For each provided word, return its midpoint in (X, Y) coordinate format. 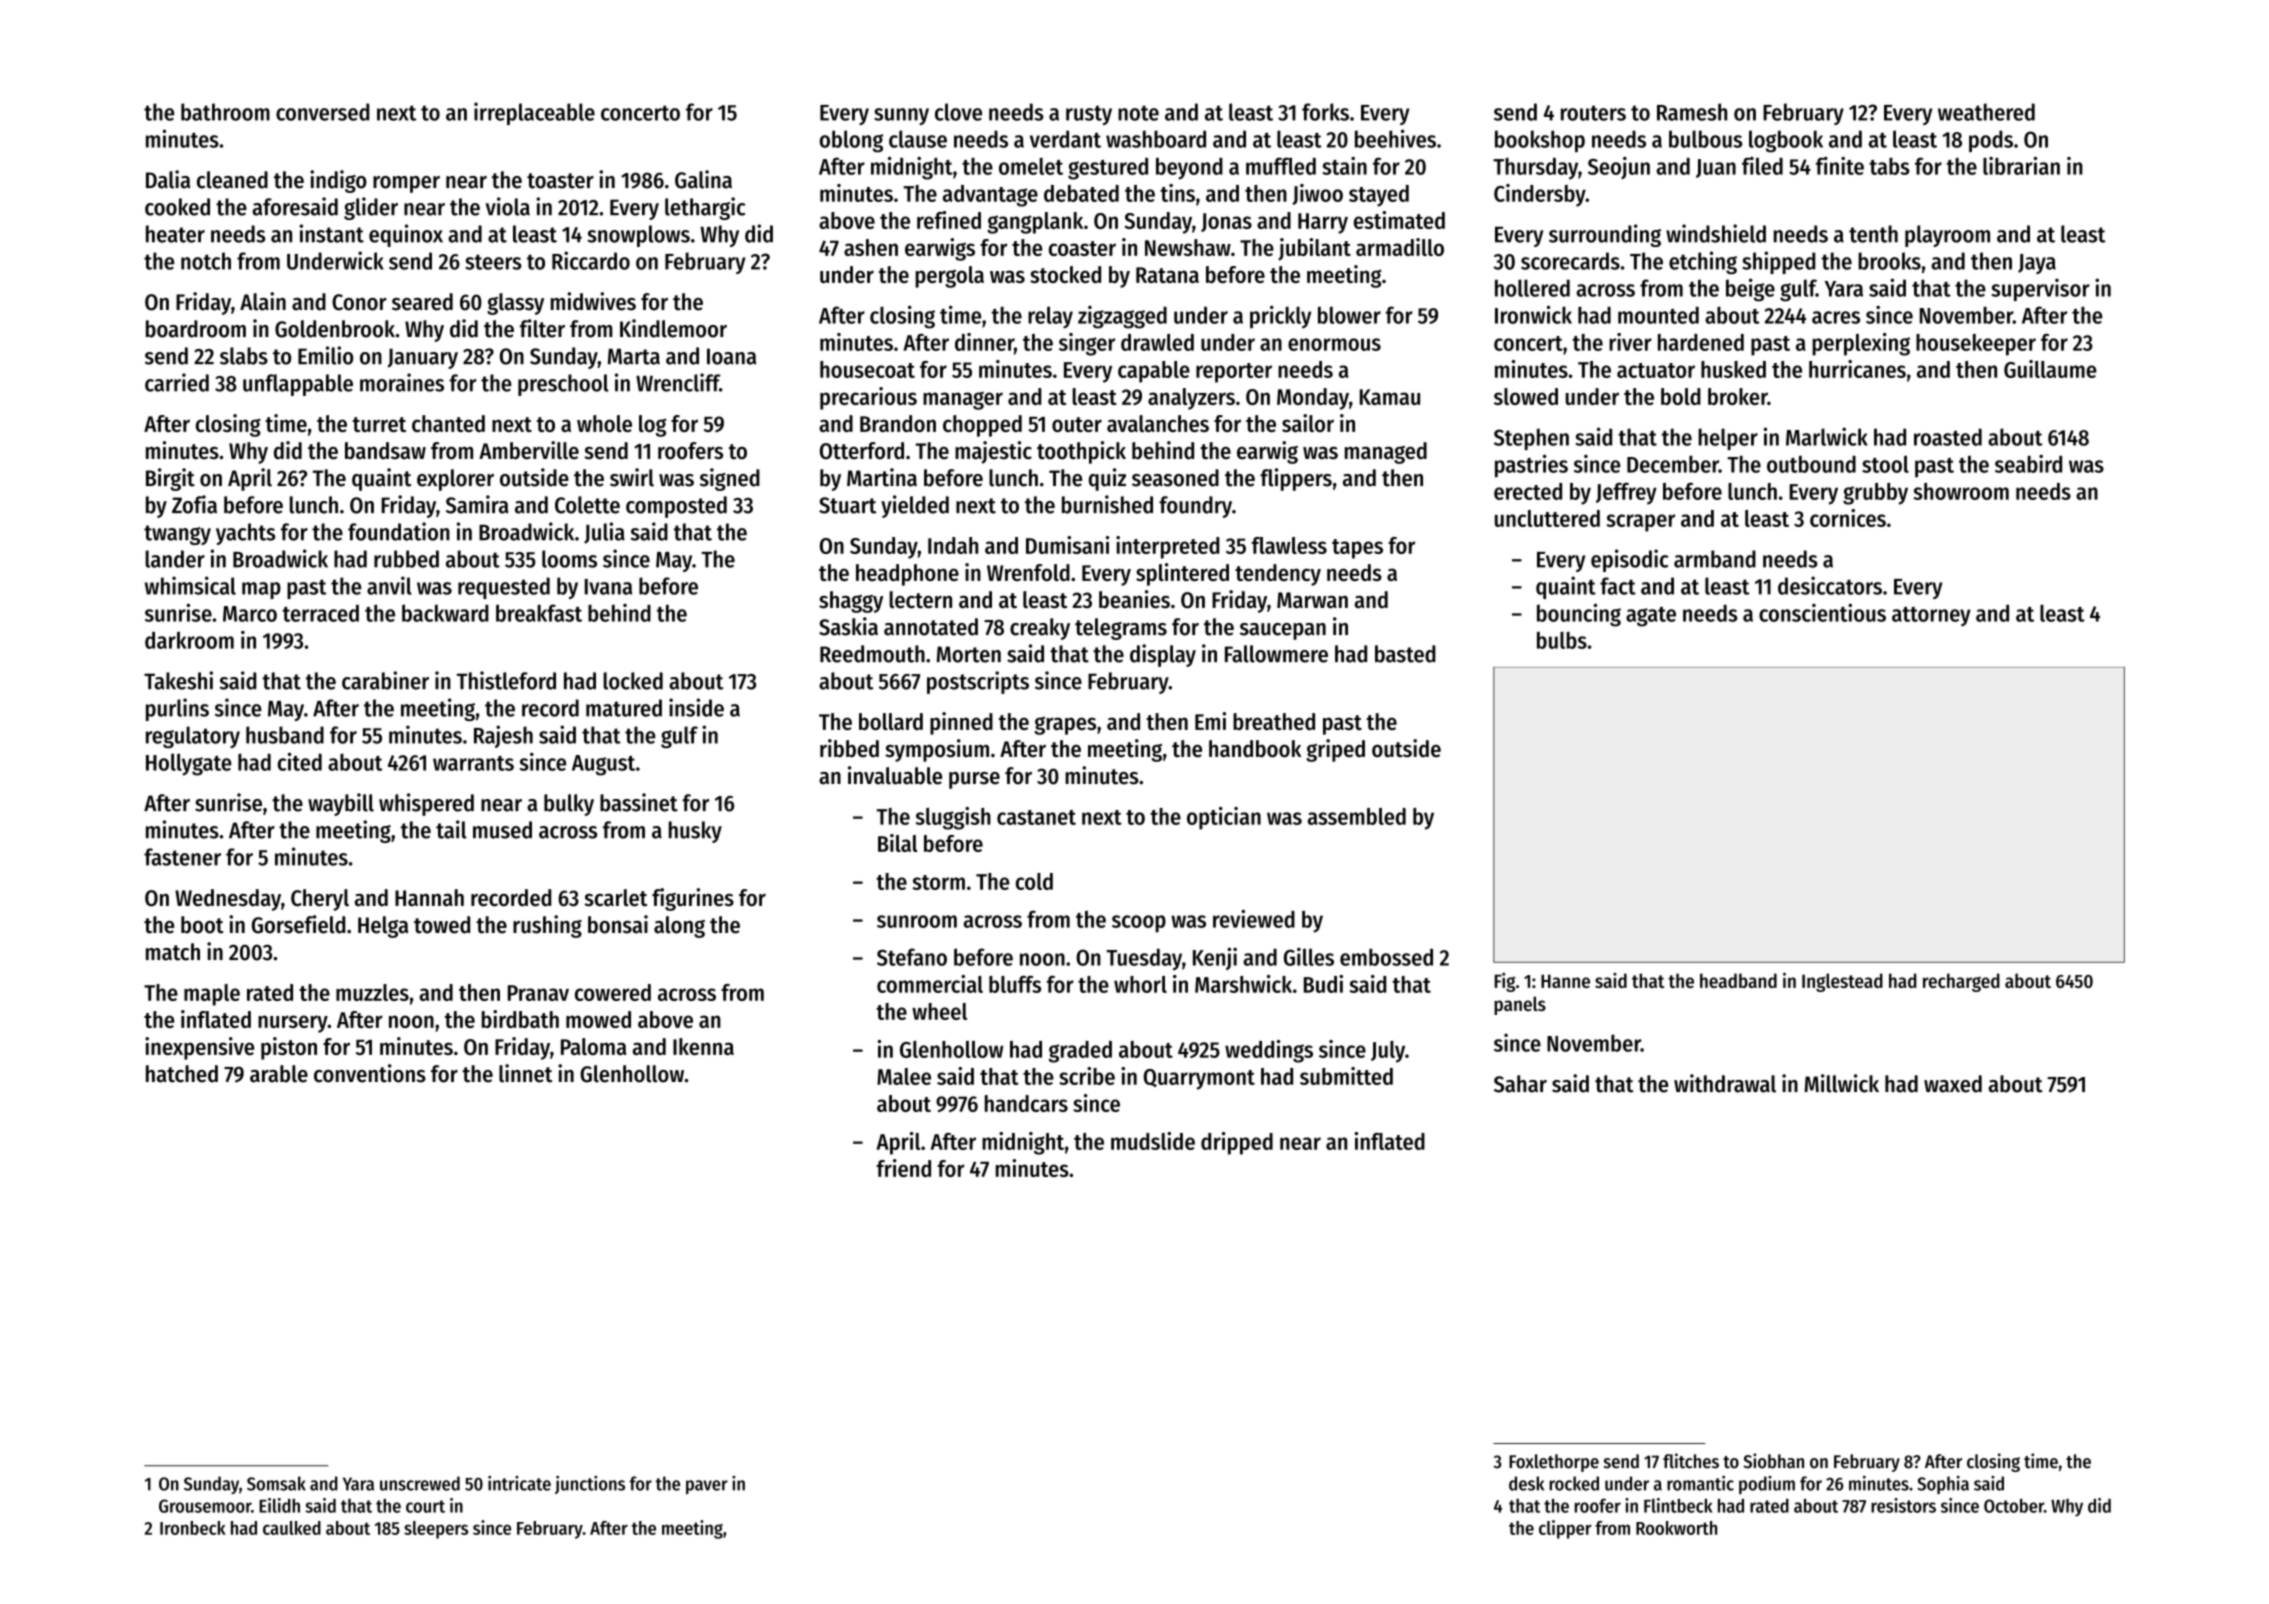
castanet (1036, 817)
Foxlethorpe (1554, 1463)
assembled (1357, 816)
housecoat (867, 369)
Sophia (1943, 1485)
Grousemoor (205, 1506)
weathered (1986, 112)
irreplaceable (534, 113)
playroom (1947, 236)
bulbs (1562, 640)
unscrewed (420, 1483)
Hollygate (189, 764)
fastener (182, 857)
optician (1224, 818)
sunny (901, 116)
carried (177, 382)
